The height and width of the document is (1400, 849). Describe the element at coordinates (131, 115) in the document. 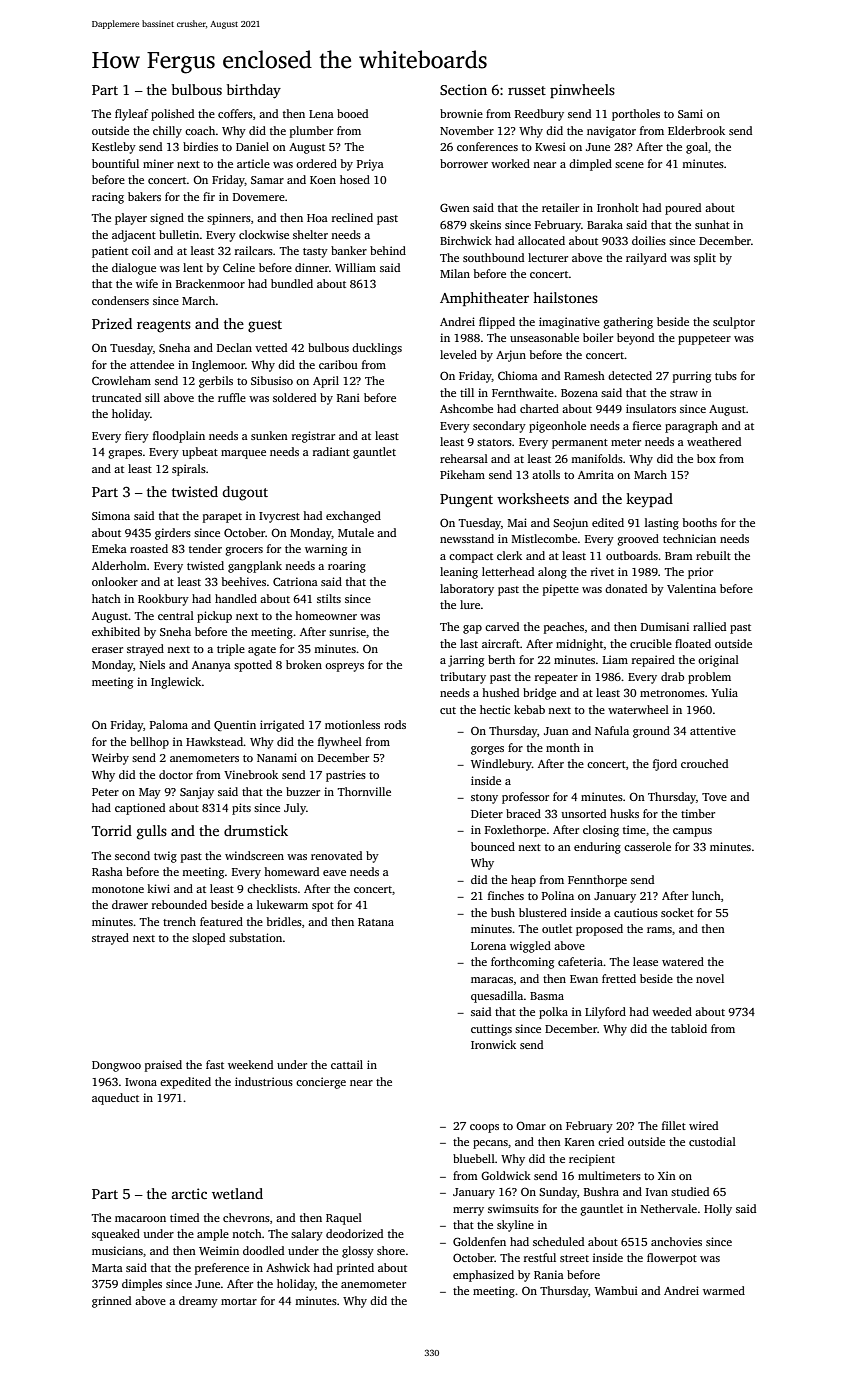

I see `flyleaf` at that location.
